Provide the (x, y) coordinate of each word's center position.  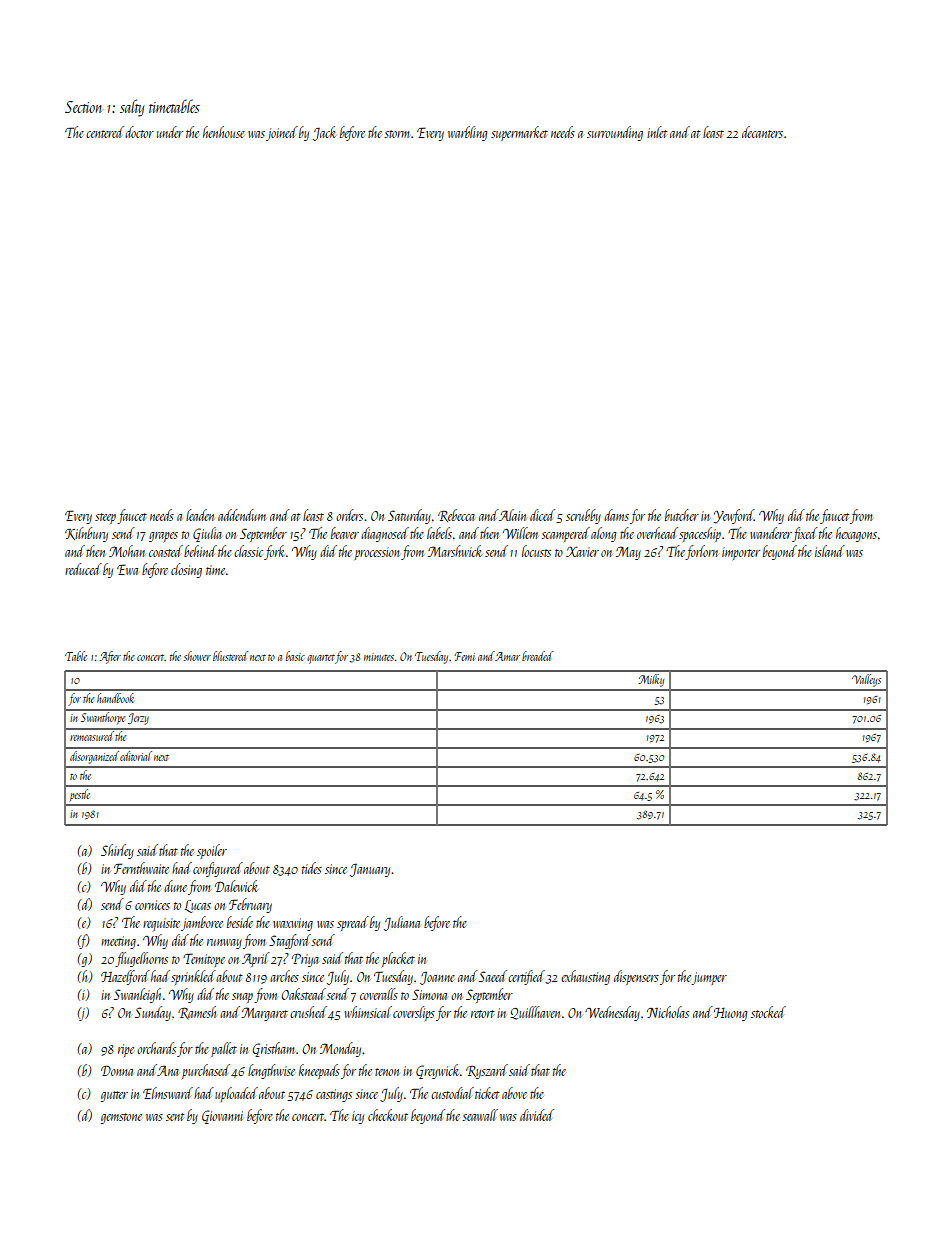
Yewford (733, 516)
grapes (163, 537)
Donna (117, 1070)
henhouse (224, 132)
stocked (768, 1012)
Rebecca (456, 515)
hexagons (856, 534)
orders (349, 515)
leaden (200, 515)
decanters (762, 132)
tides (312, 868)
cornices (152, 905)
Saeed (493, 976)
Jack (324, 133)
